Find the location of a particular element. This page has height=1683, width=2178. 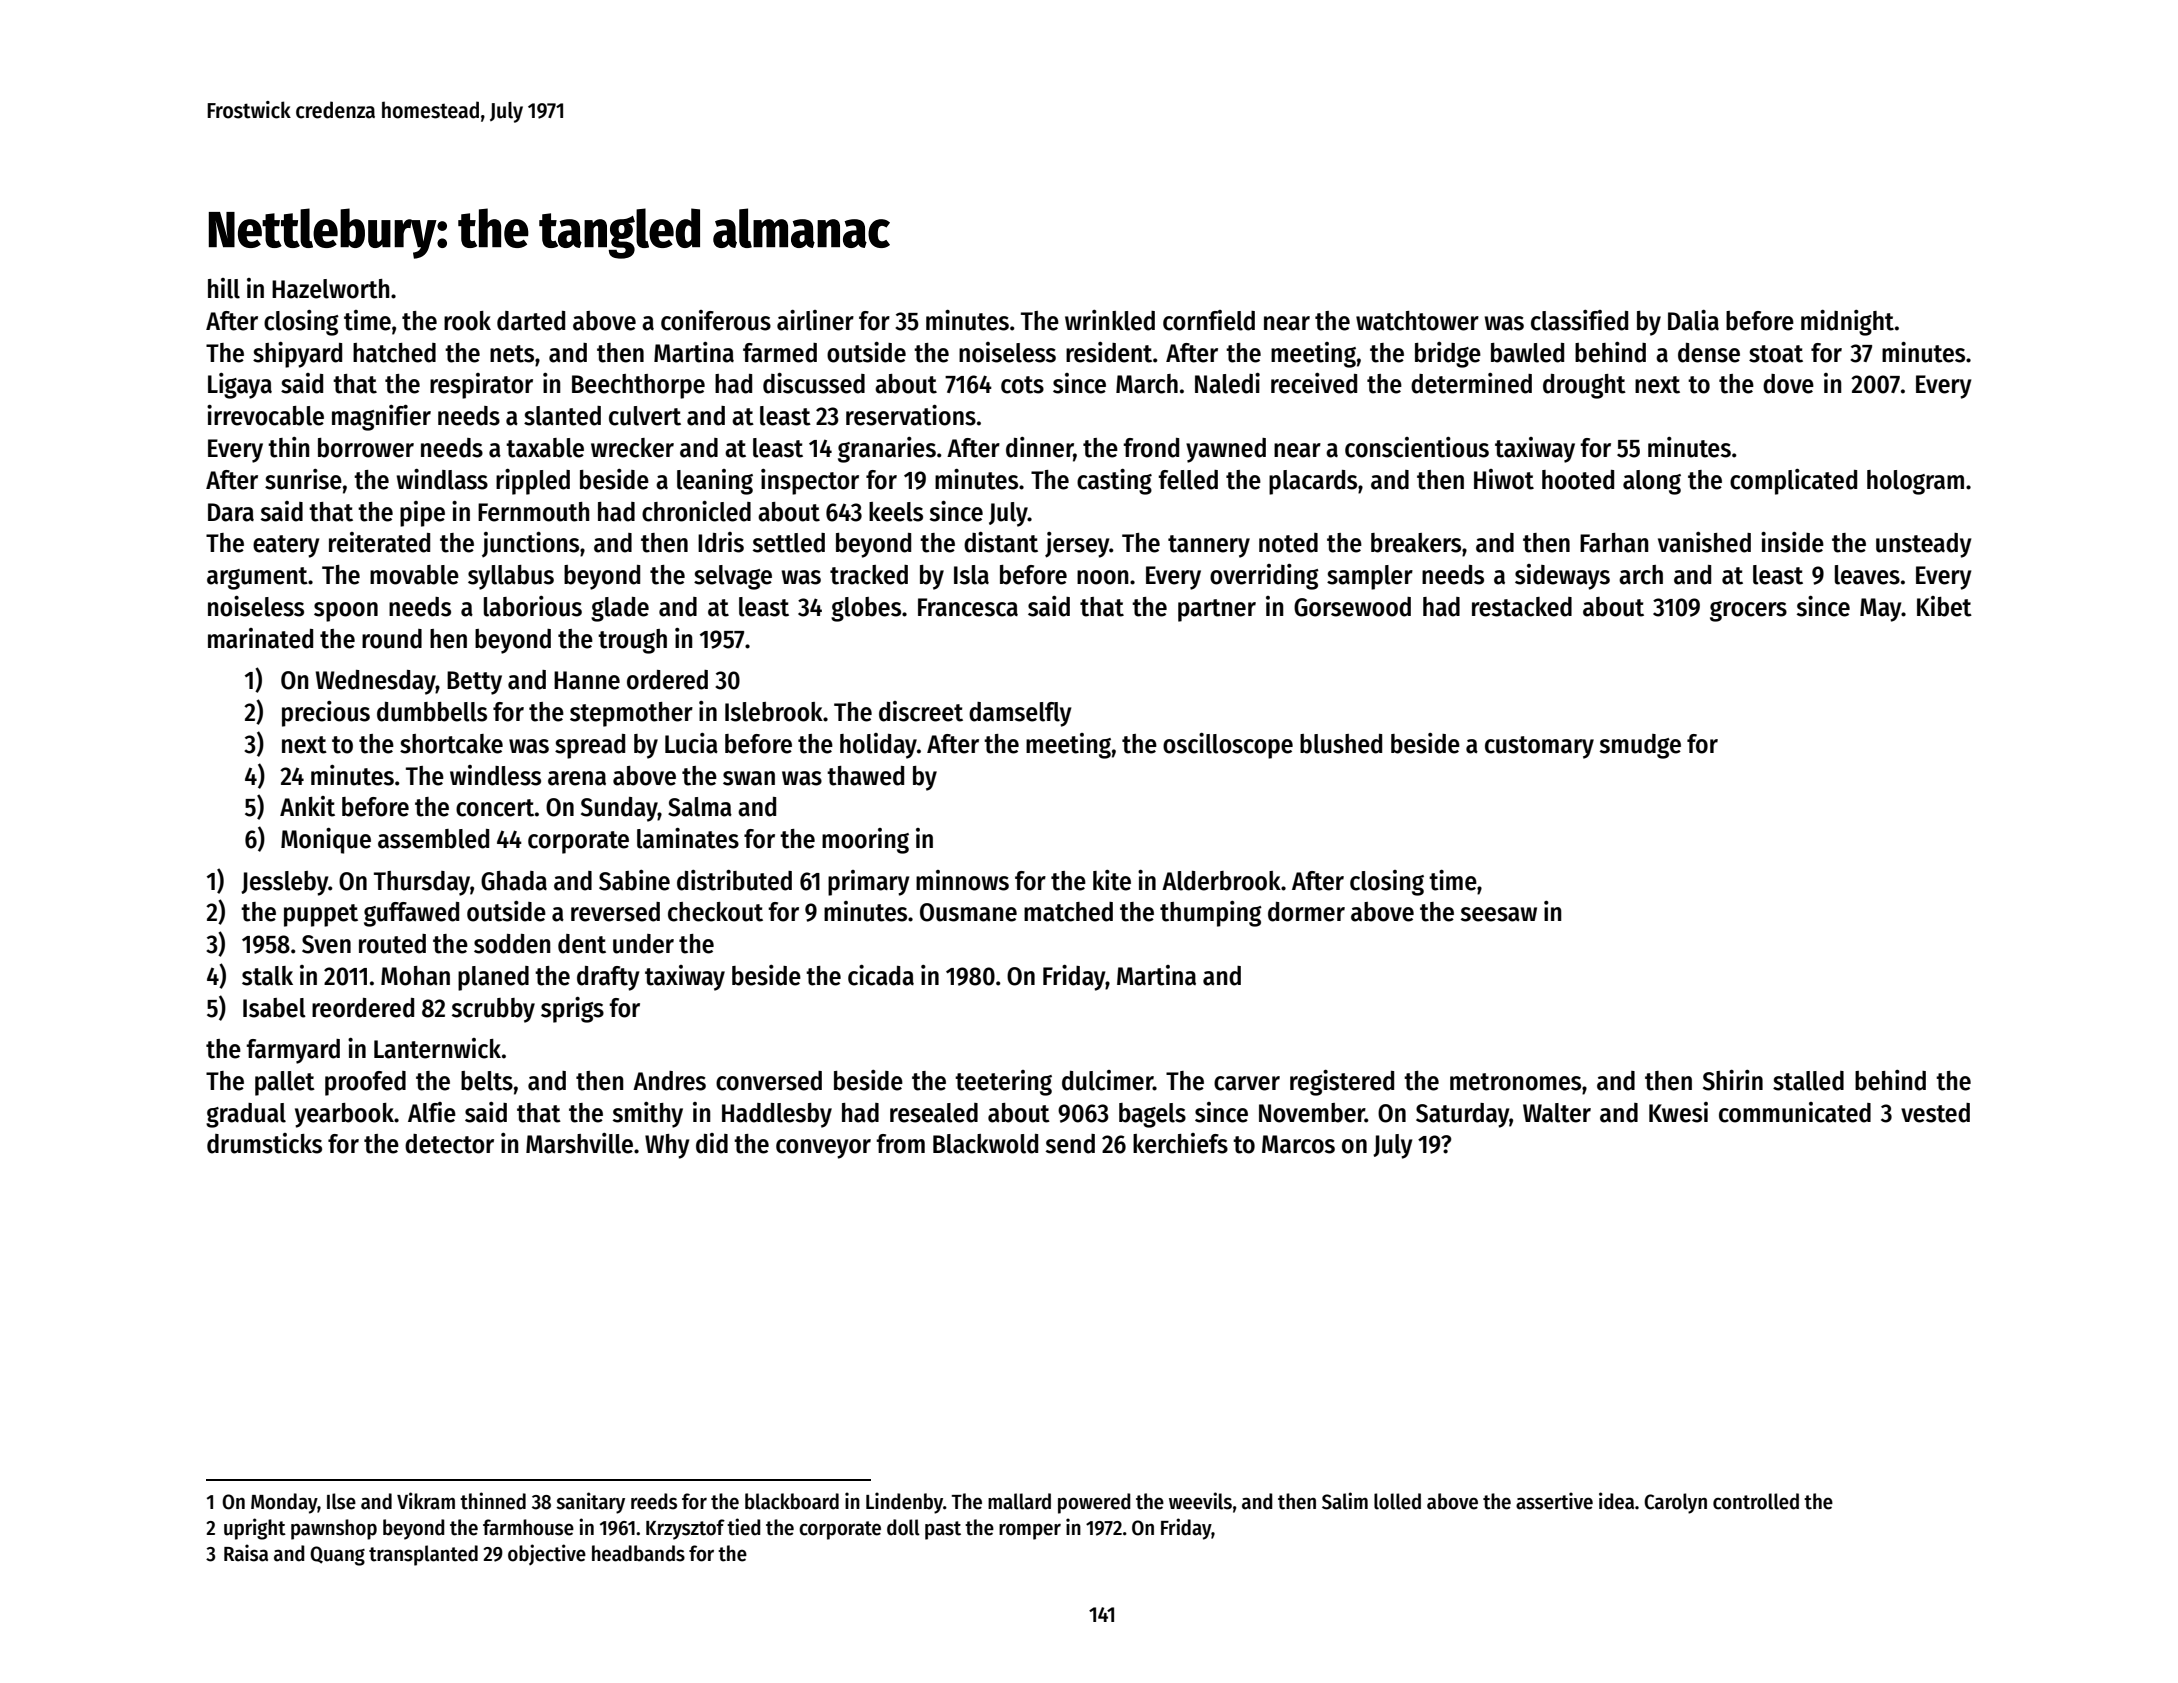

slanted is located at coordinates (562, 416).
